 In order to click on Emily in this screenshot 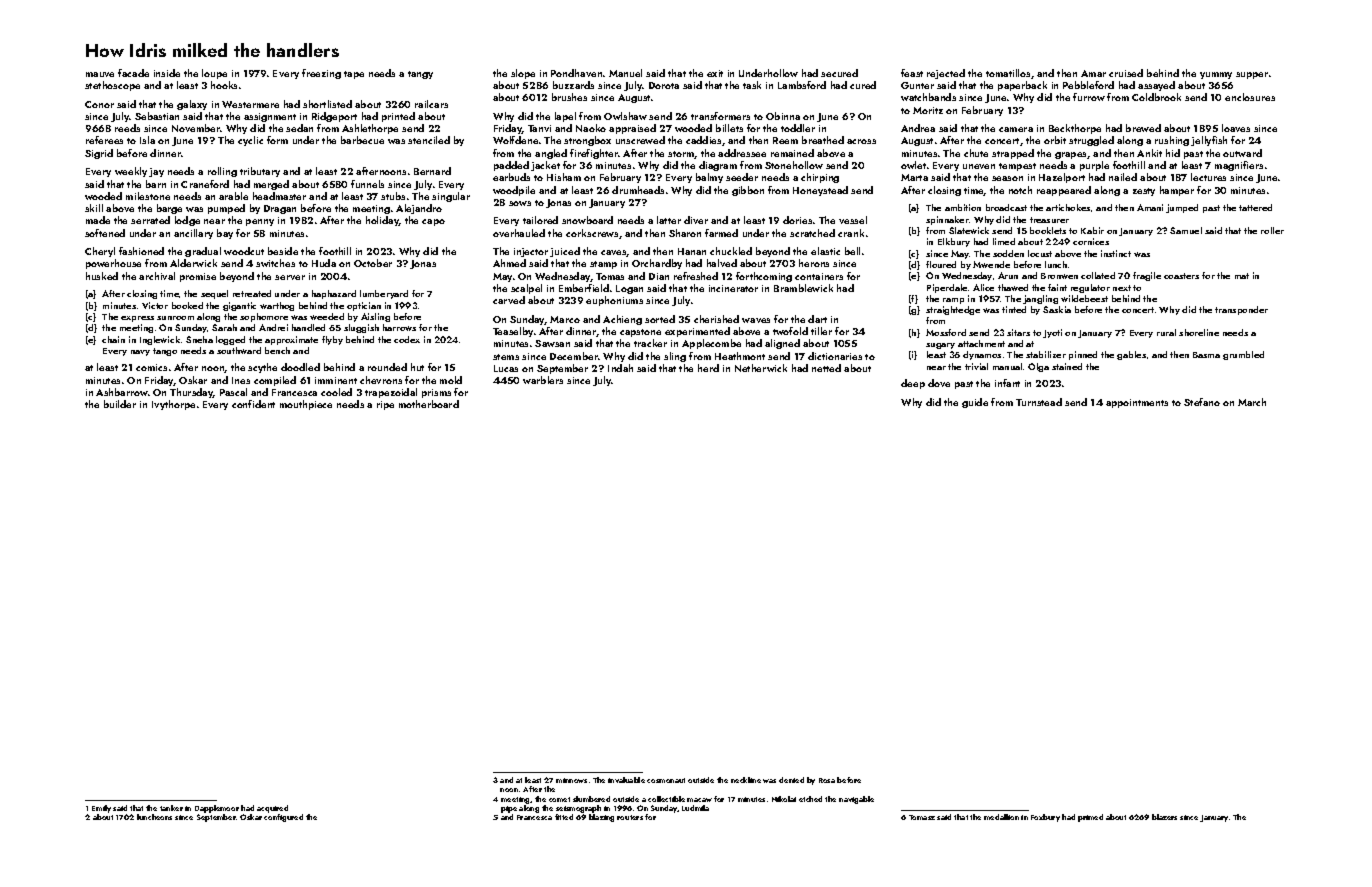, I will do `click(101, 809)`.
